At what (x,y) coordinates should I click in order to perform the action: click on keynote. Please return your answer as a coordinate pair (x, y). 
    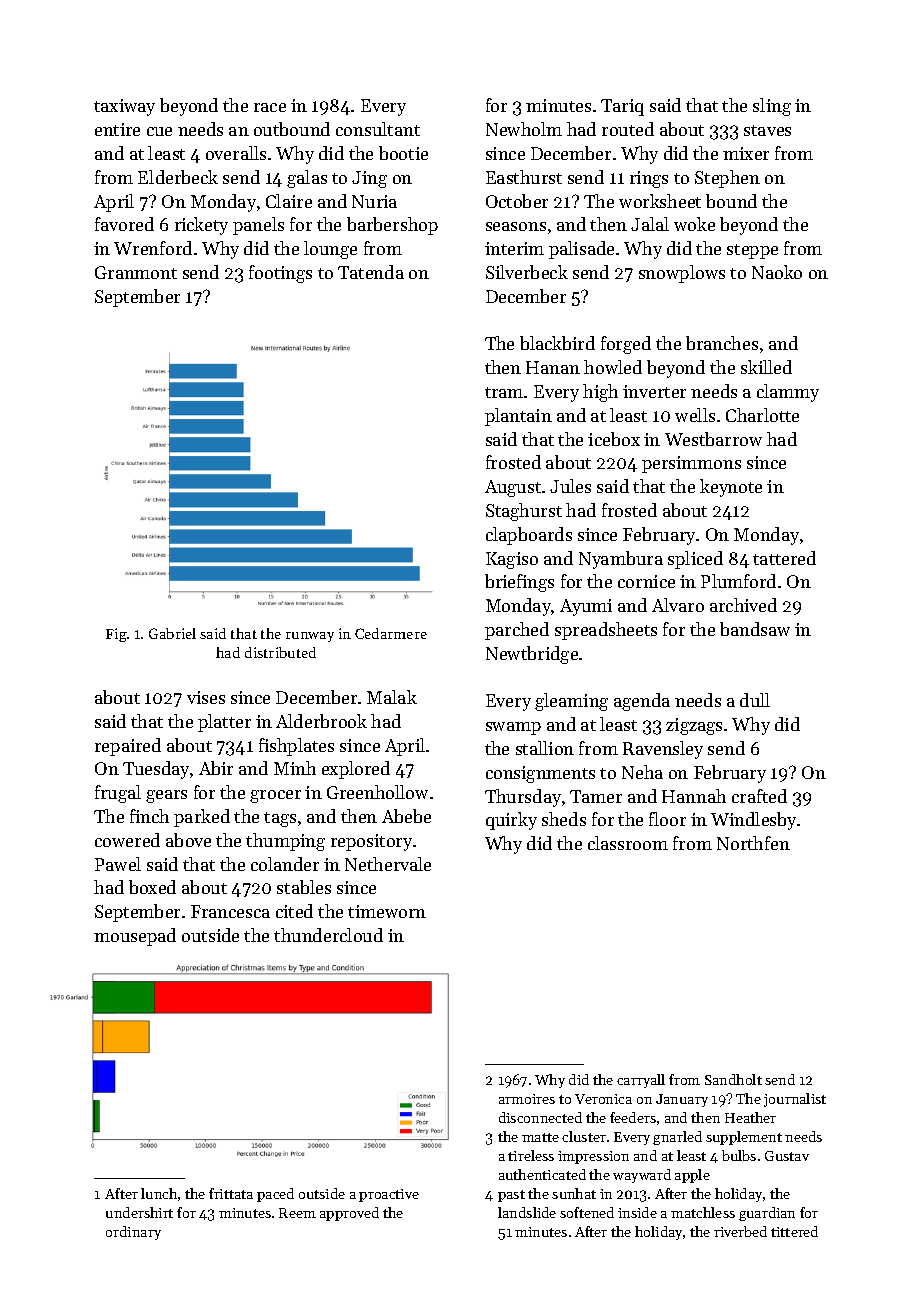
    Looking at the image, I should click on (731, 488).
